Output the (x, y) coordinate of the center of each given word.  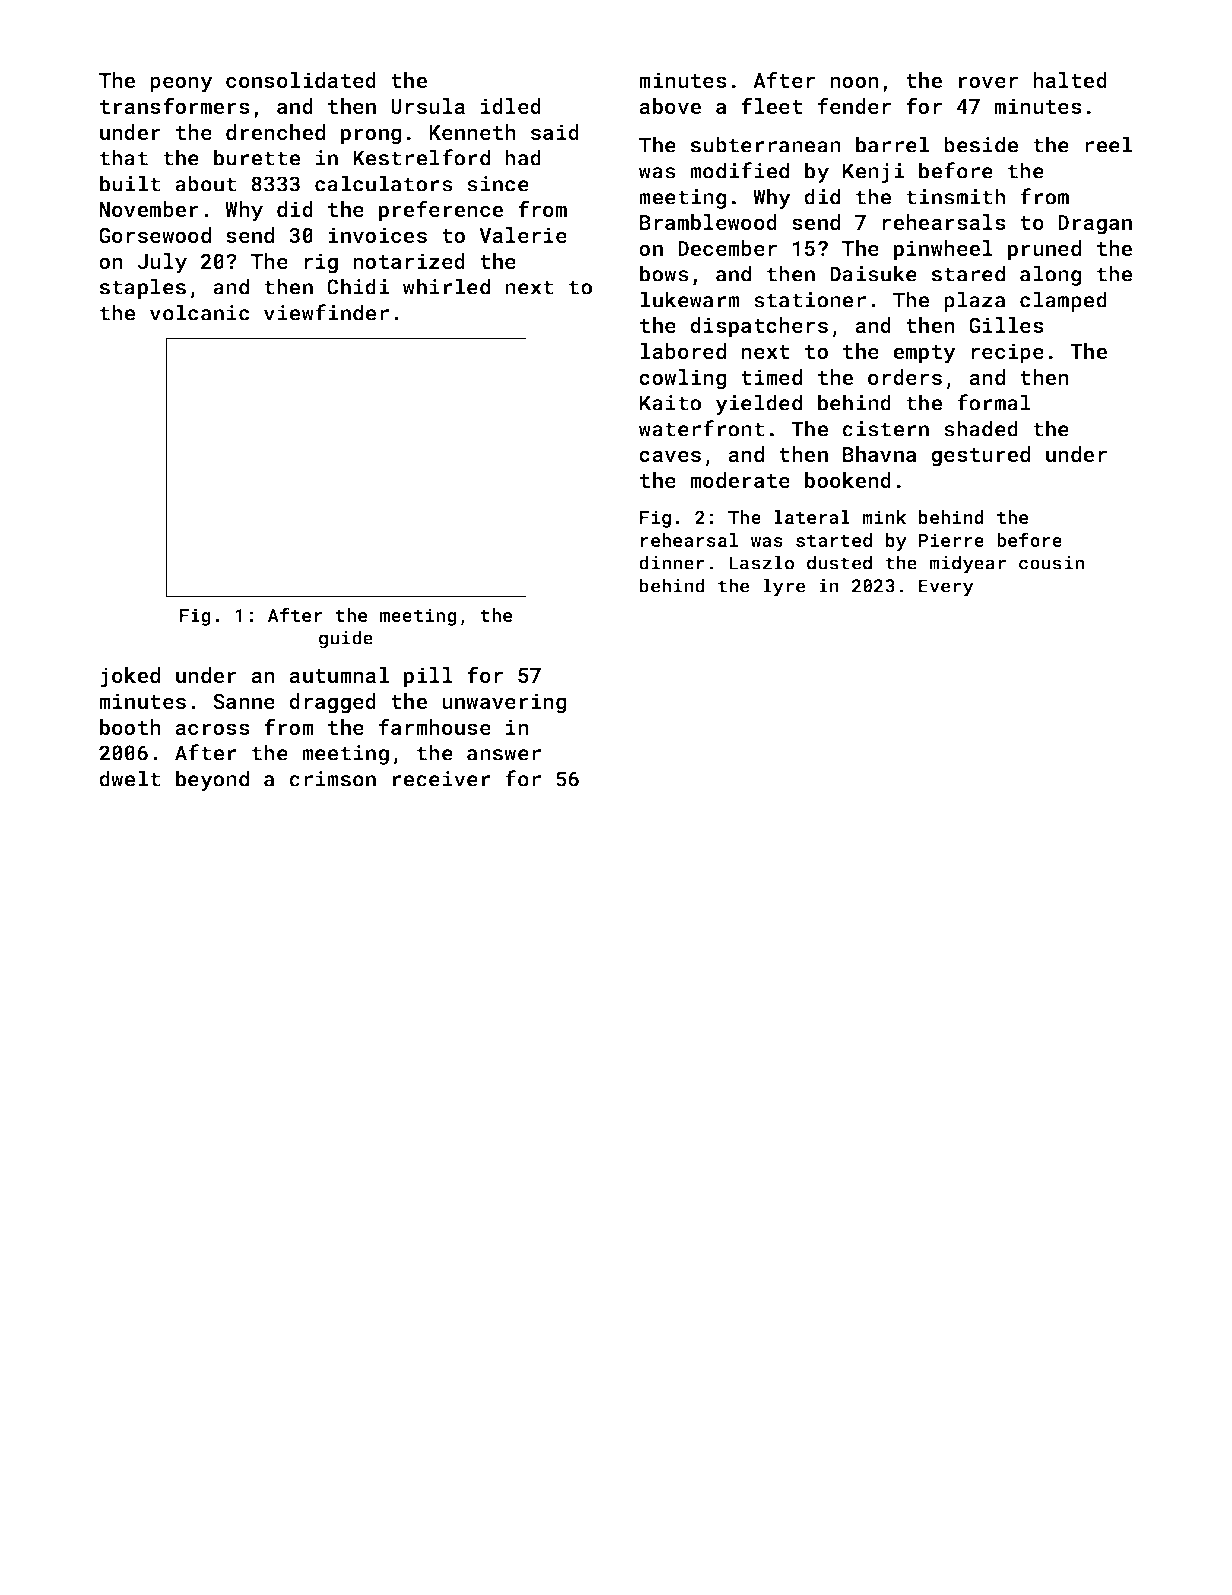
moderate (740, 480)
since (498, 184)
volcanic (199, 312)
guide (346, 639)
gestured (980, 456)
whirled (446, 286)
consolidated (301, 80)
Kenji (873, 173)
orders (905, 377)
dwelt (130, 778)
